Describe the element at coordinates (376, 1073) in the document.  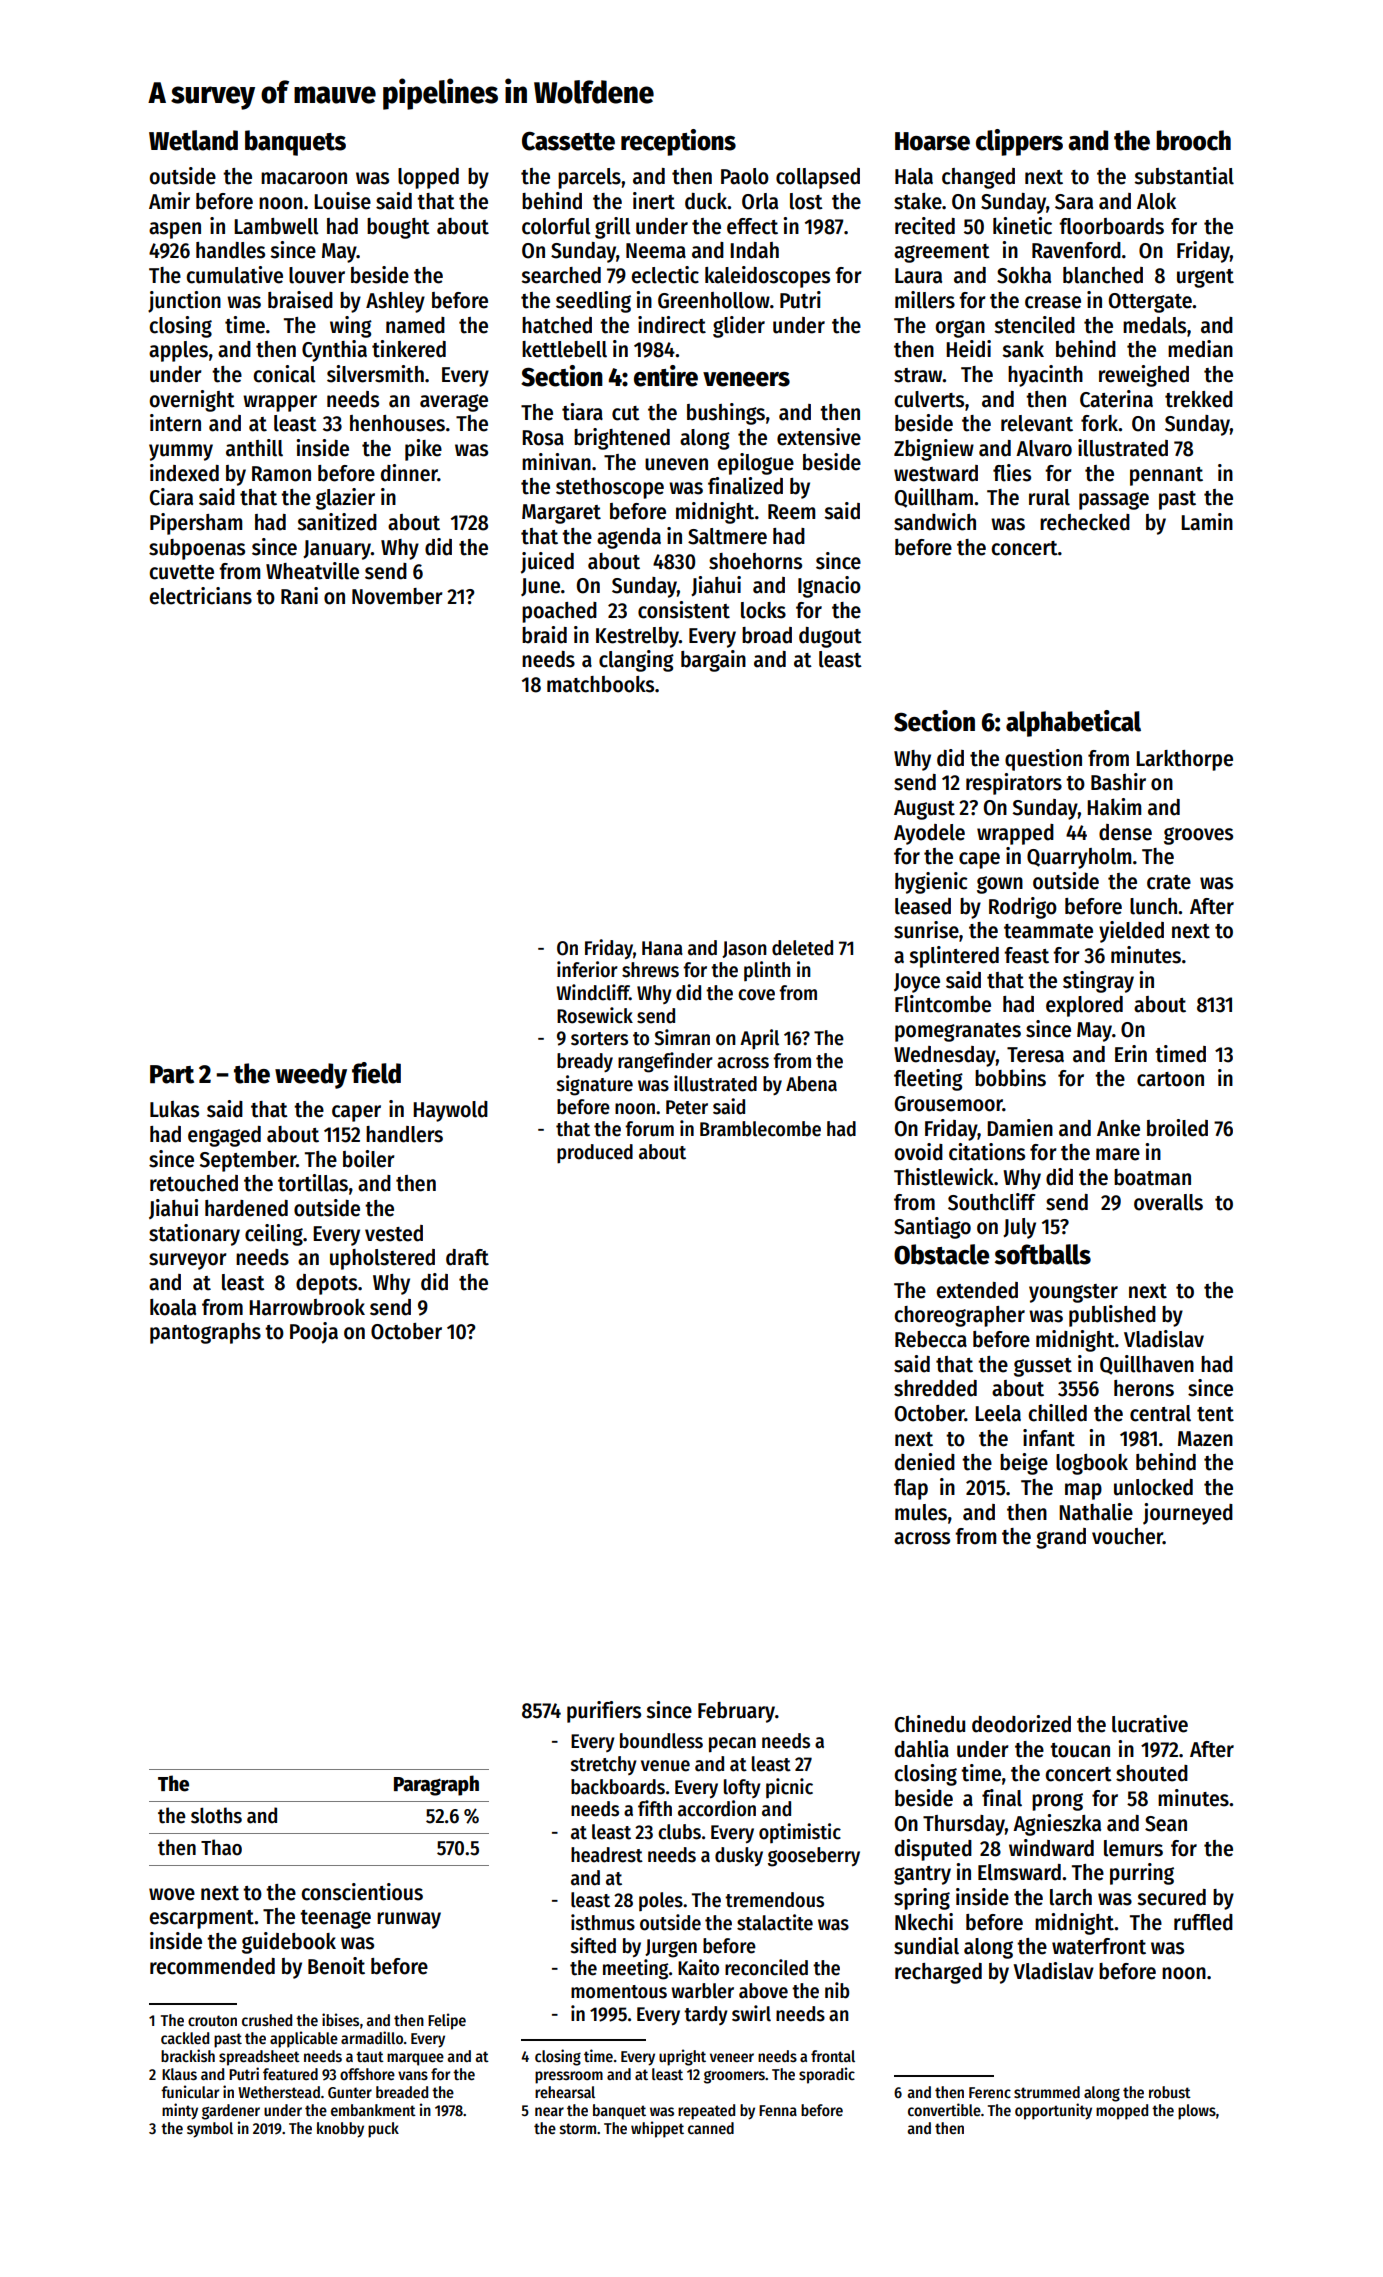
I see `field` at that location.
